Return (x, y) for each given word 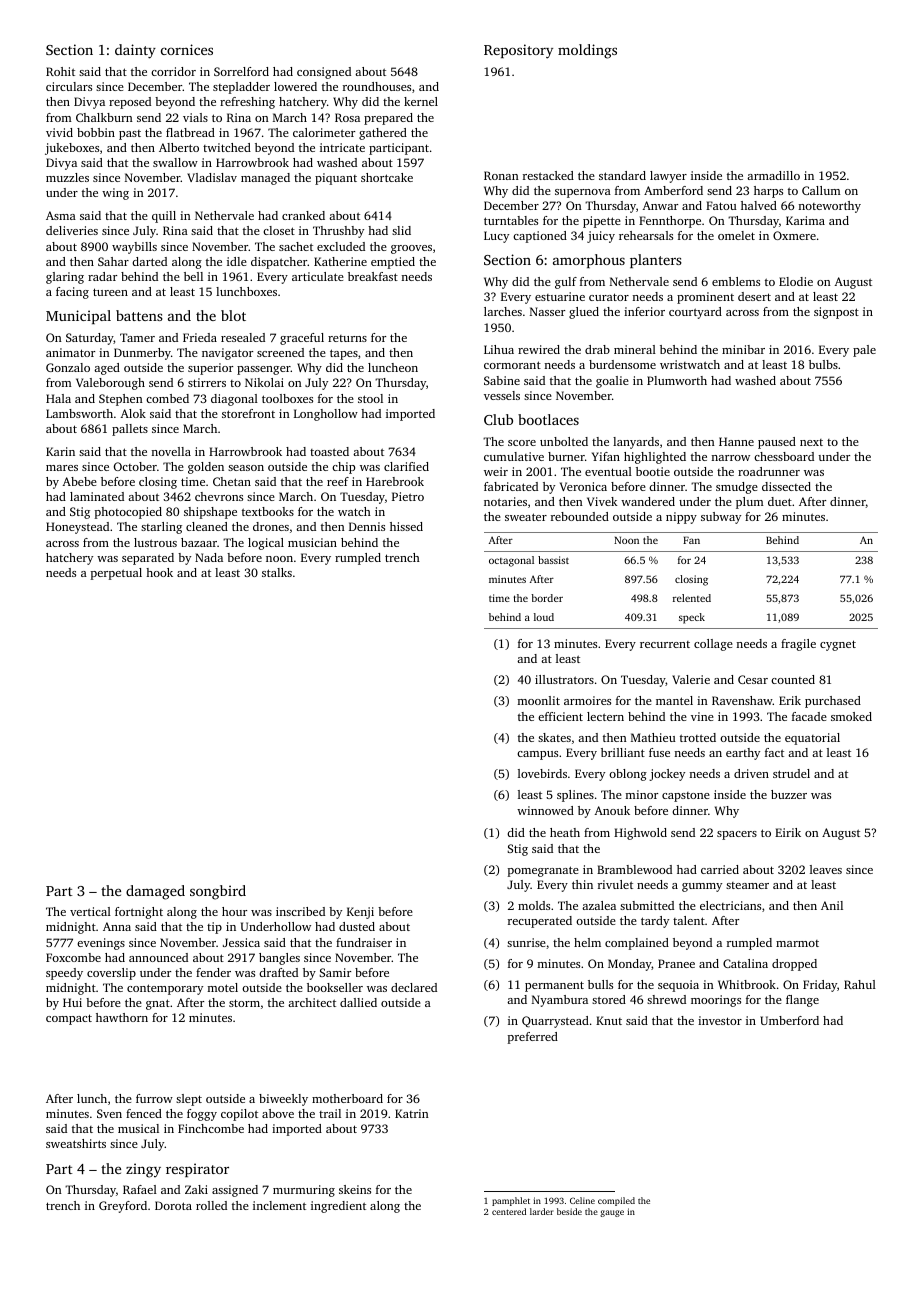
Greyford (123, 1207)
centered (509, 1211)
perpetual (116, 574)
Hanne (736, 441)
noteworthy (830, 207)
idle (237, 261)
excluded (341, 246)
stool (370, 398)
